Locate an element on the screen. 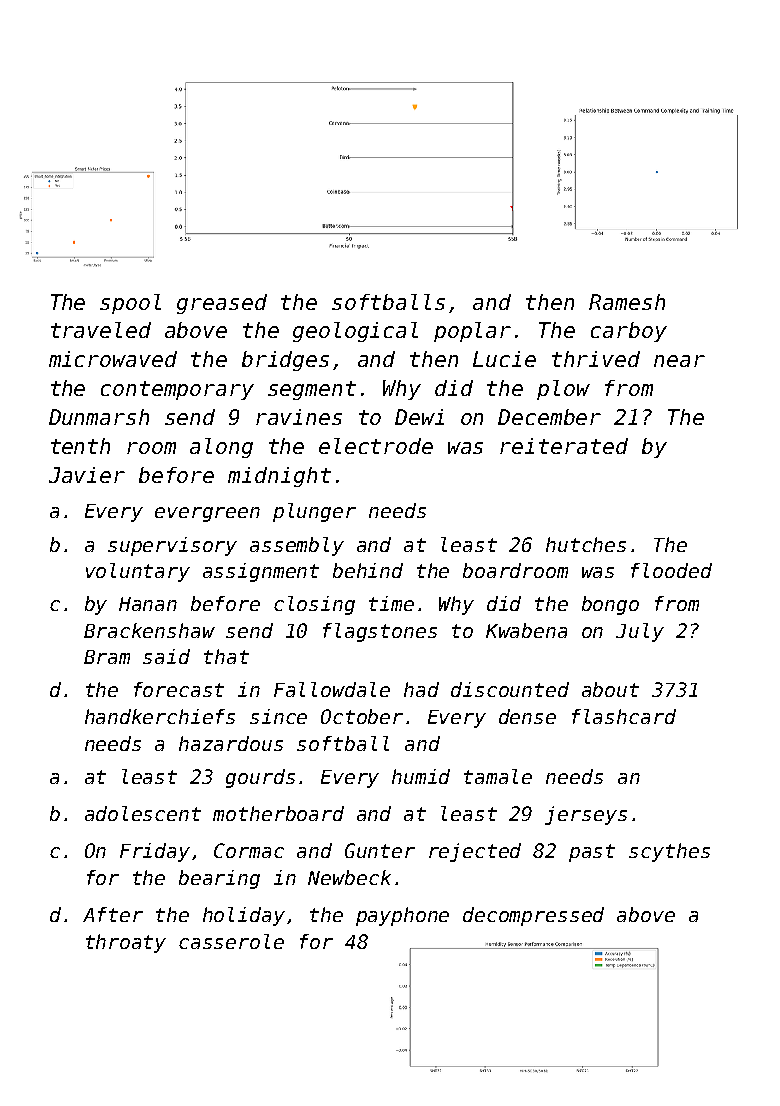 The width and height of the screenshot is (780, 1106). Ramesh is located at coordinates (627, 302).
